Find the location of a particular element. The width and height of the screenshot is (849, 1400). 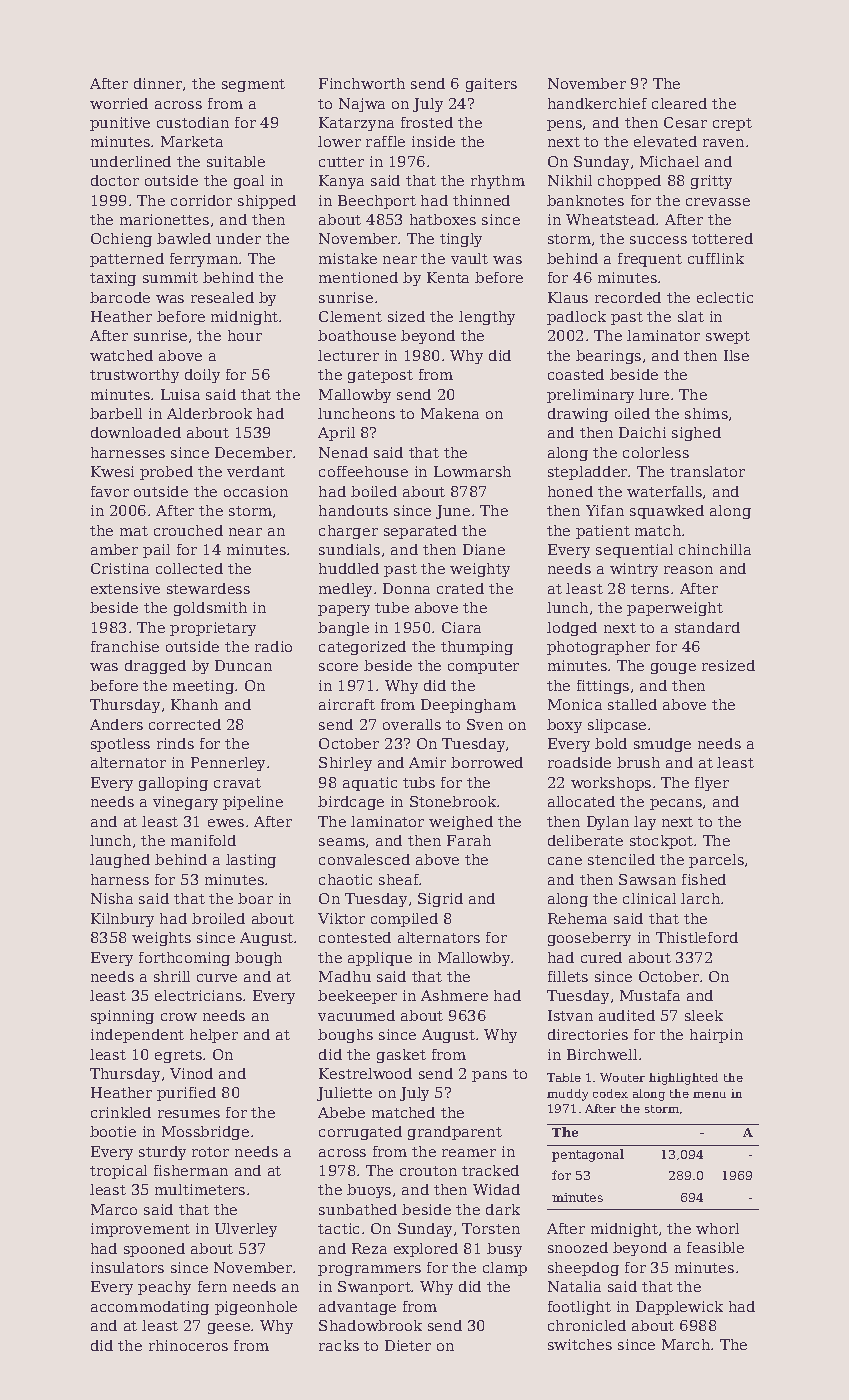

frequent is located at coordinates (650, 260).
